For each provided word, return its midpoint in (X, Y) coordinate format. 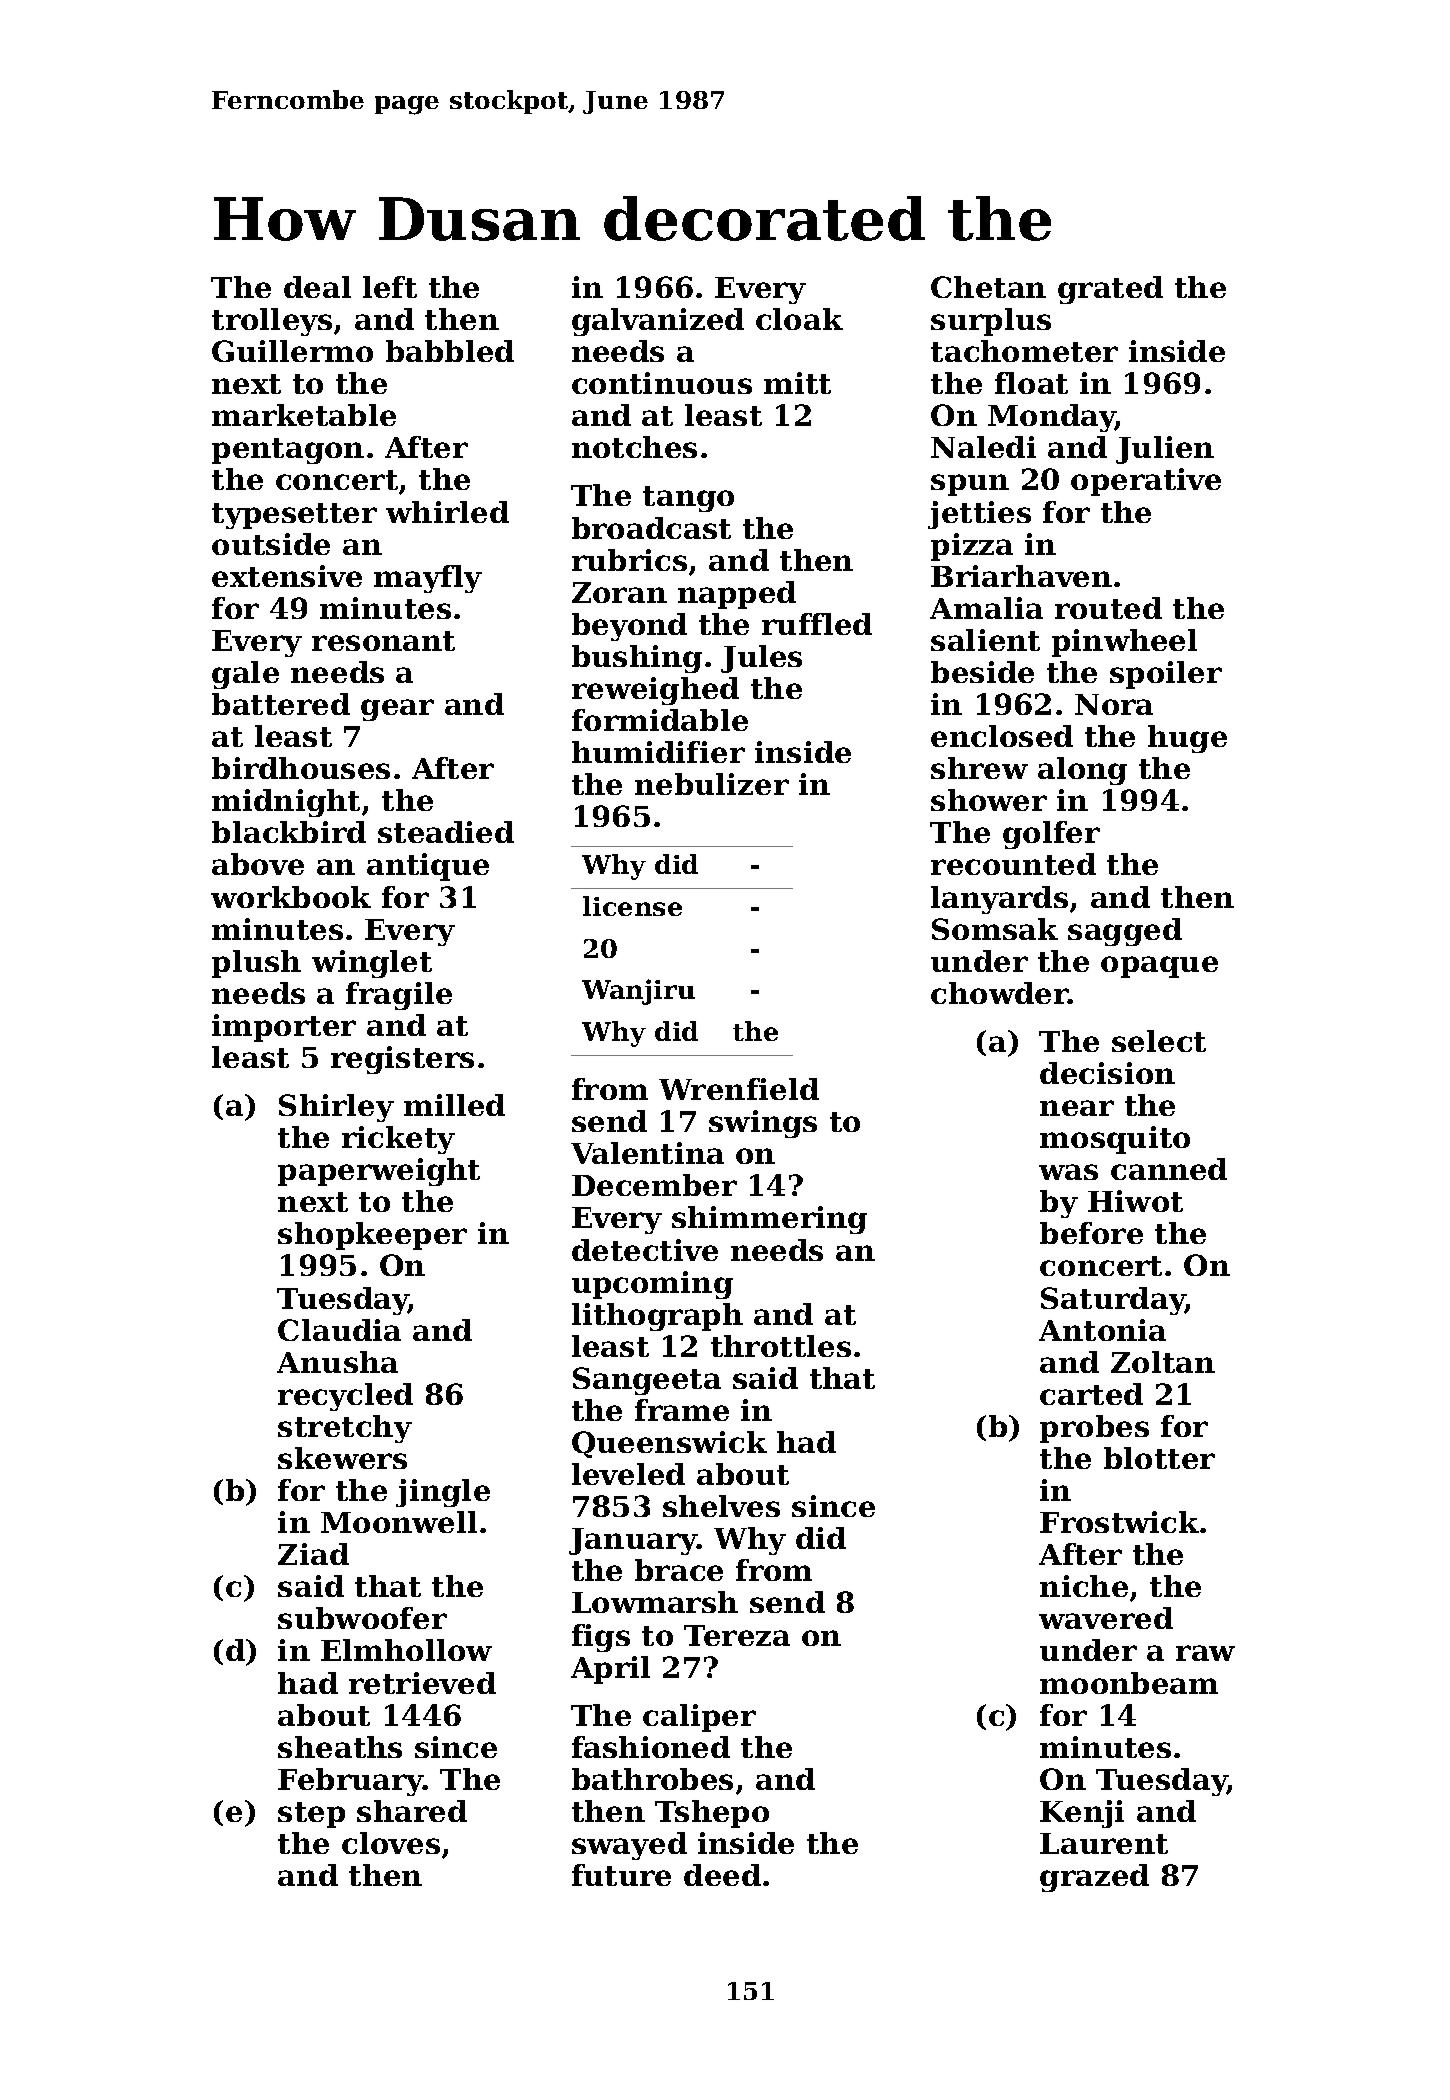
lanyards (999, 900)
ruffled (817, 624)
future (621, 1875)
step (311, 1815)
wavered (1106, 1618)
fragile (399, 996)
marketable (304, 415)
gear (397, 710)
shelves (721, 1506)
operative (1146, 482)
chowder (999, 993)
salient (985, 640)
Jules (761, 659)
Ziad (313, 1554)
